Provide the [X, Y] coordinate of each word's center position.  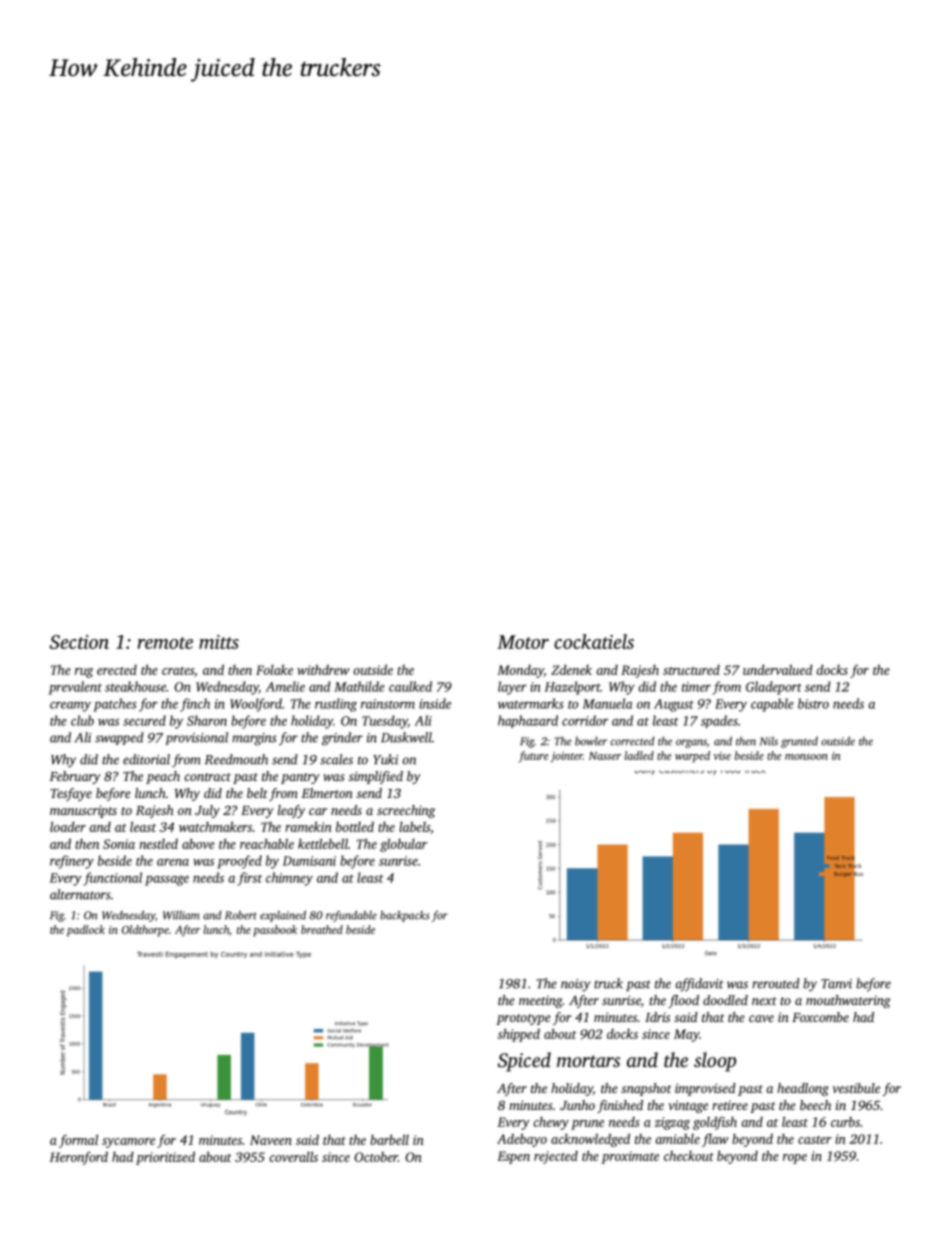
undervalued [778, 669]
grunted [799, 742]
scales [336, 759]
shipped [518, 1035]
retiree [730, 1105]
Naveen [271, 1140]
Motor [523, 642]
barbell [389, 1140]
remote [165, 643]
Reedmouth [236, 759]
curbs [845, 1122]
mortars [588, 1061]
